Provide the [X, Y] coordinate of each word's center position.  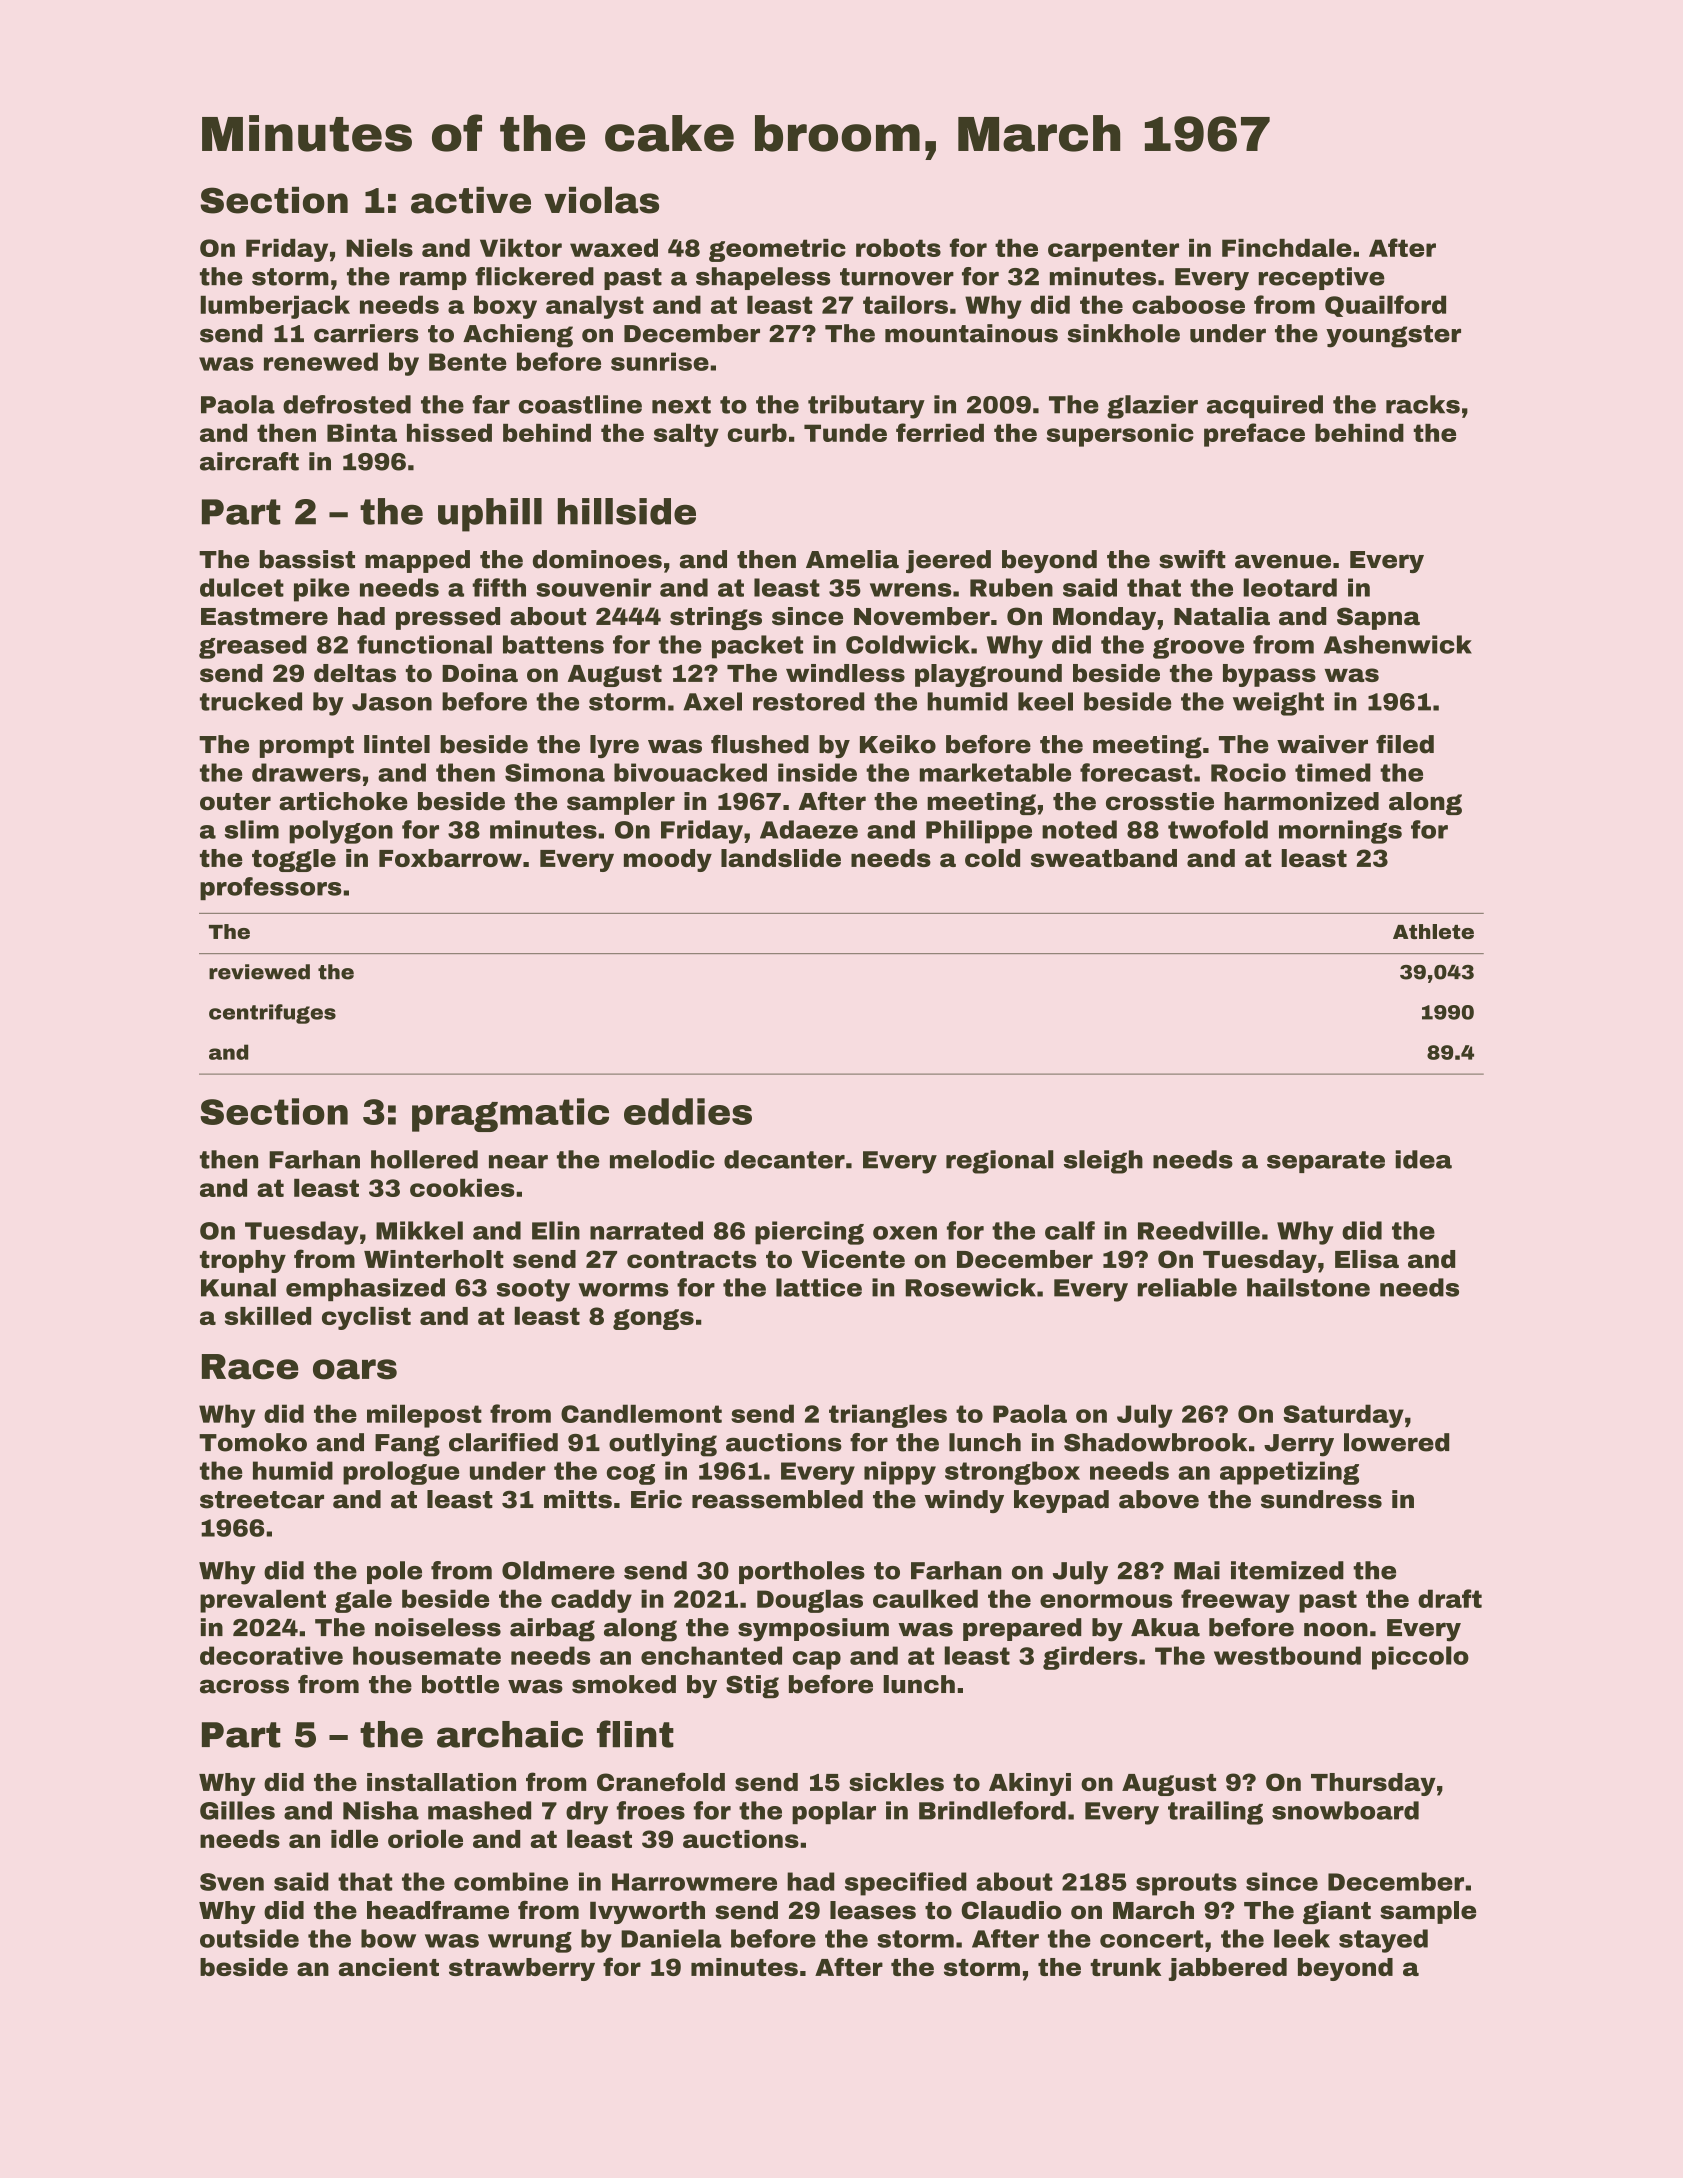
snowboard [1345, 1810]
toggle [294, 860]
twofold [1218, 829]
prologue [401, 1473]
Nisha [381, 1810]
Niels [379, 248]
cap [817, 1660]
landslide [781, 858]
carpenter [1113, 250]
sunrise [660, 361]
